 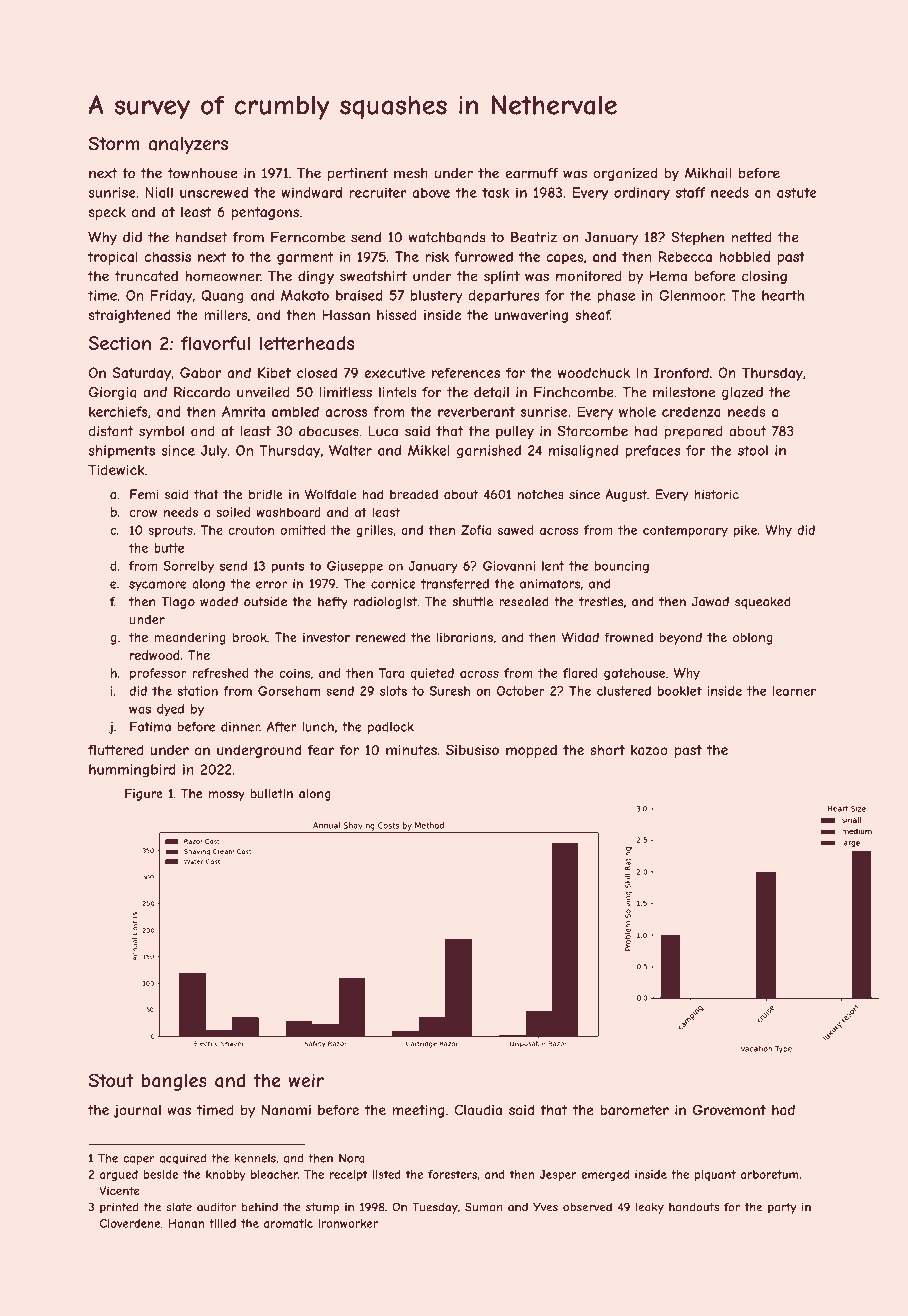 I want to click on fear, so click(x=321, y=749).
